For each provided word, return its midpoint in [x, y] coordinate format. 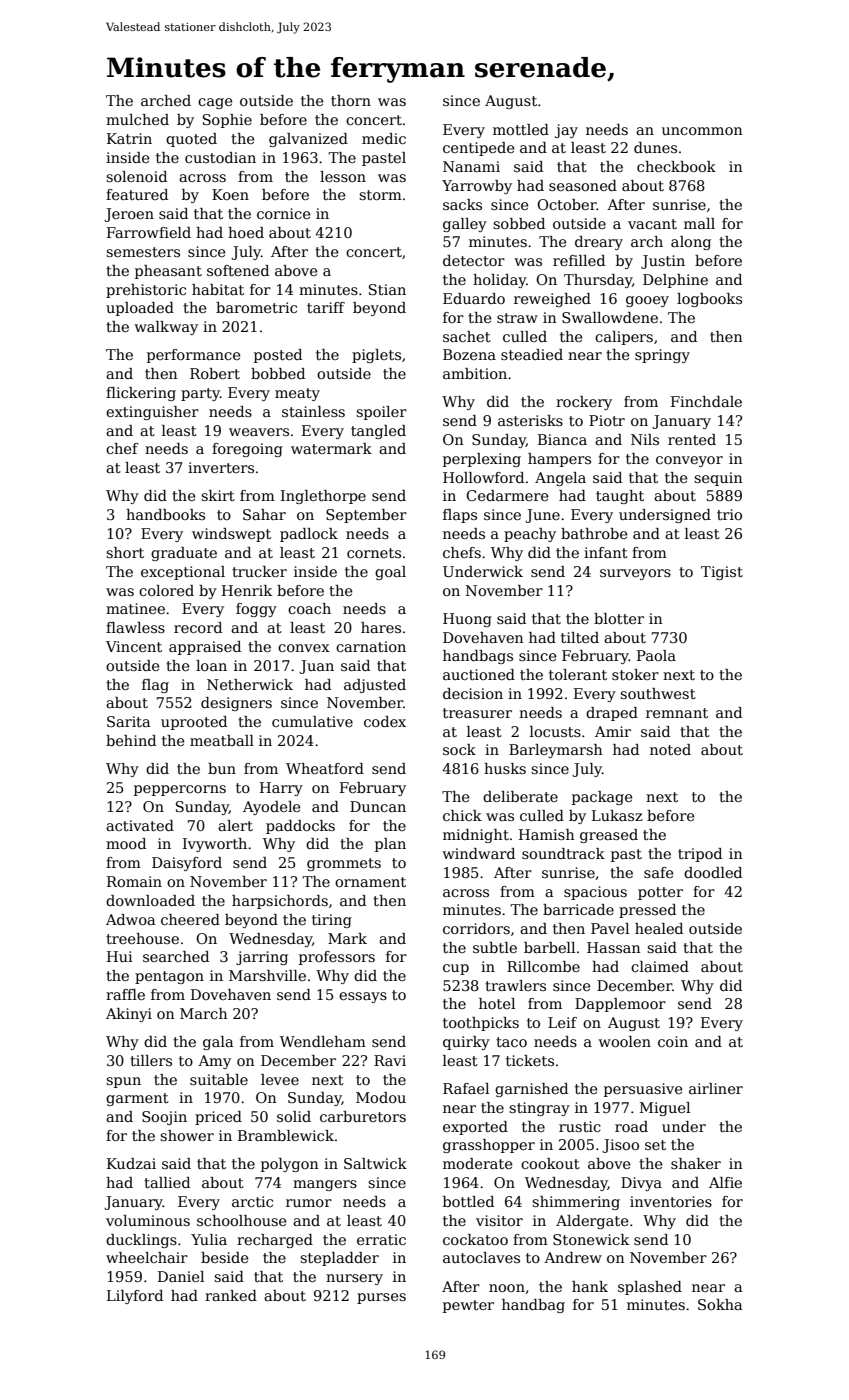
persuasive [643, 1090]
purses [381, 1298]
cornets [374, 553]
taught [620, 497]
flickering [141, 394]
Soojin [164, 1118]
